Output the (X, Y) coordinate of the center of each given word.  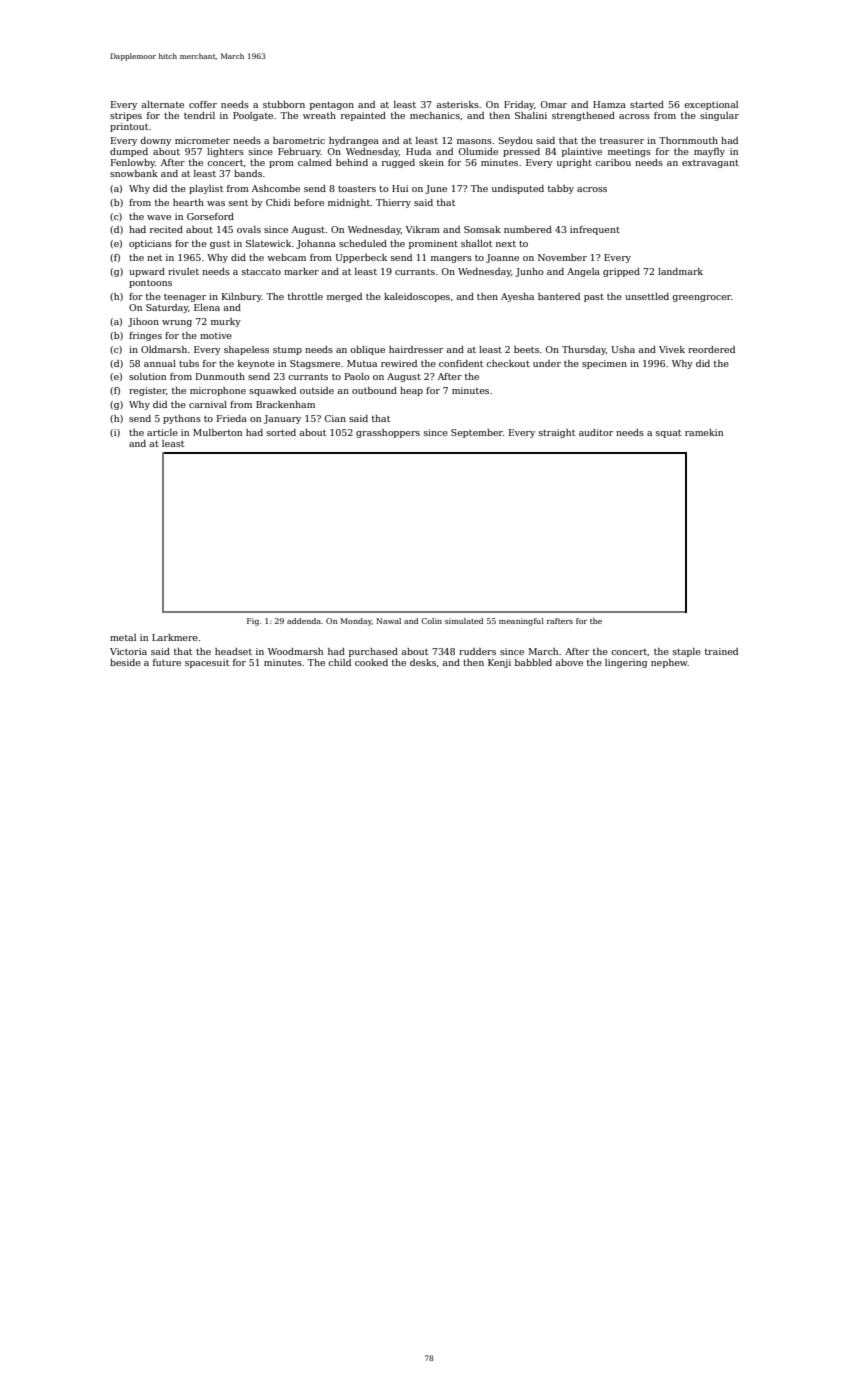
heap (411, 391)
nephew (669, 663)
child (339, 662)
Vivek (672, 349)
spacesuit (207, 663)
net (154, 258)
